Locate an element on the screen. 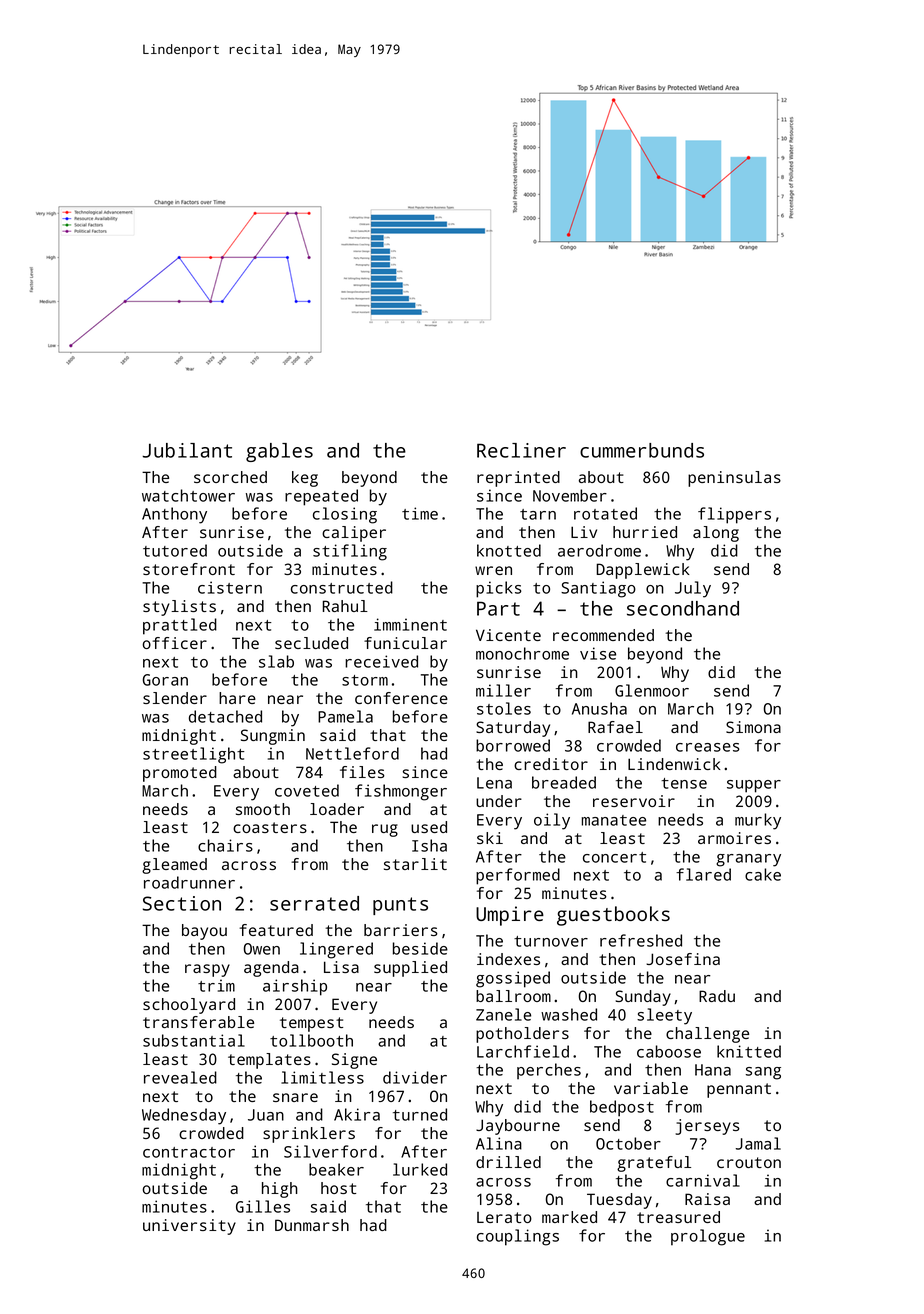 Image resolution: width=924 pixels, height=1314 pixels. promoted is located at coordinates (180, 774).
